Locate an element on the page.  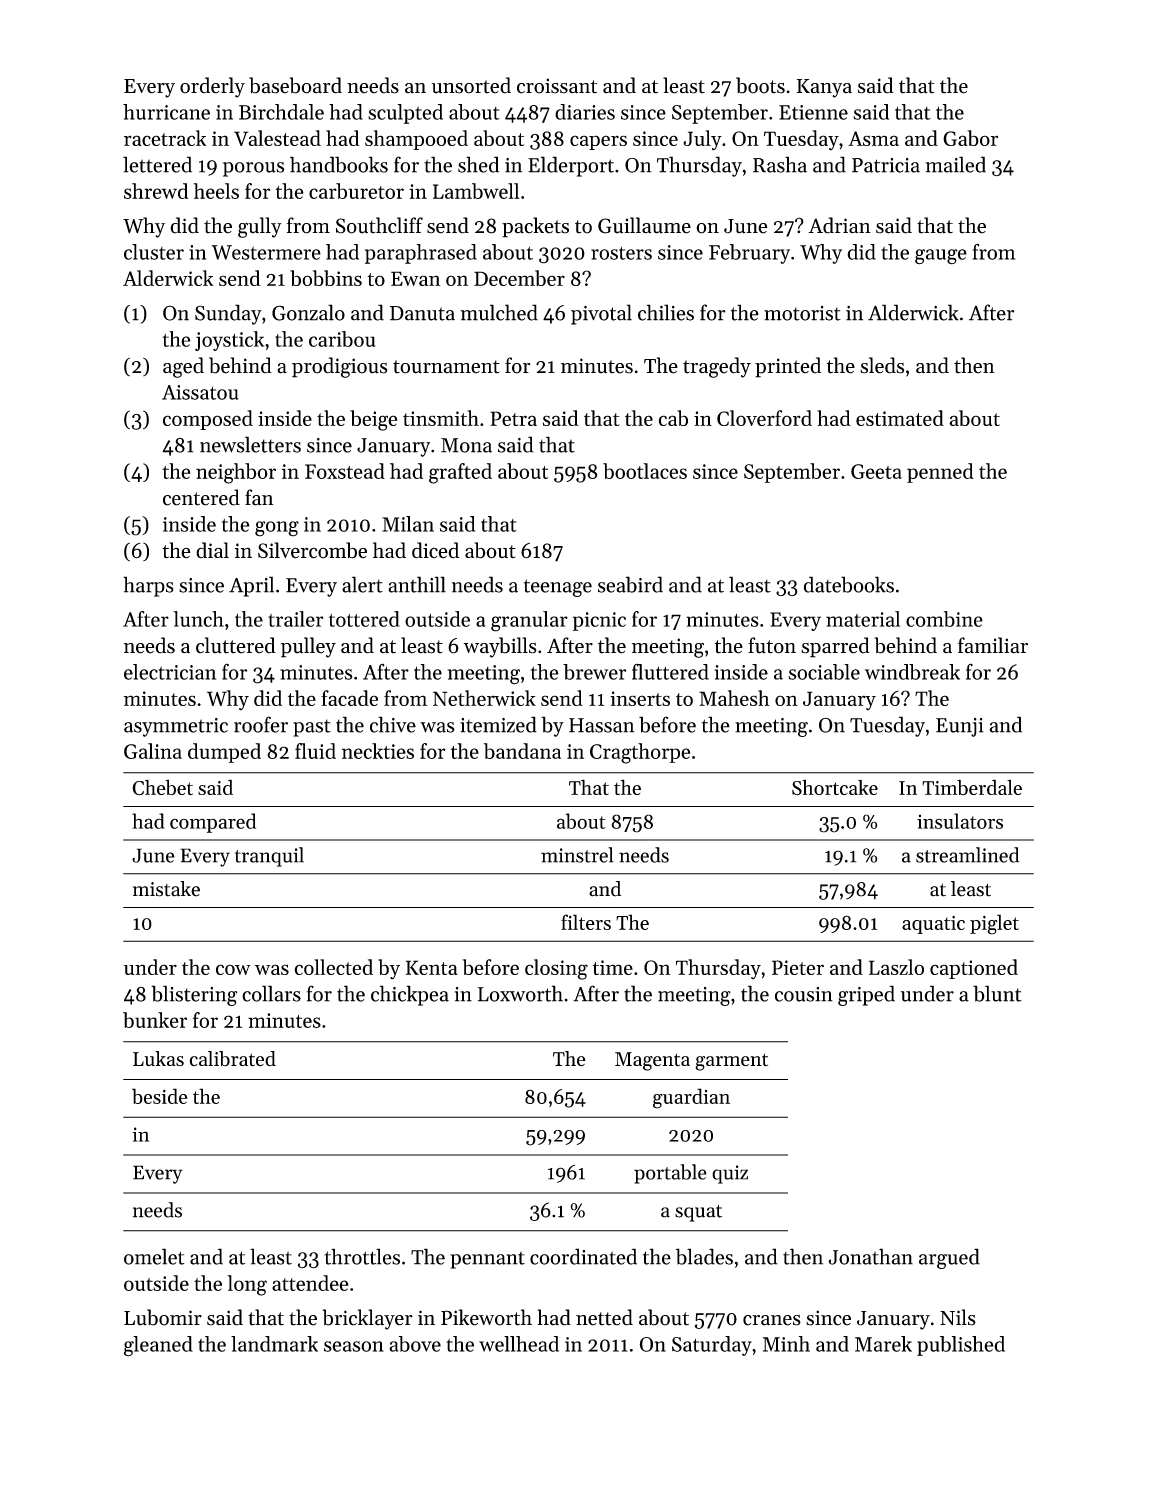
waybills is located at coordinates (500, 647).
